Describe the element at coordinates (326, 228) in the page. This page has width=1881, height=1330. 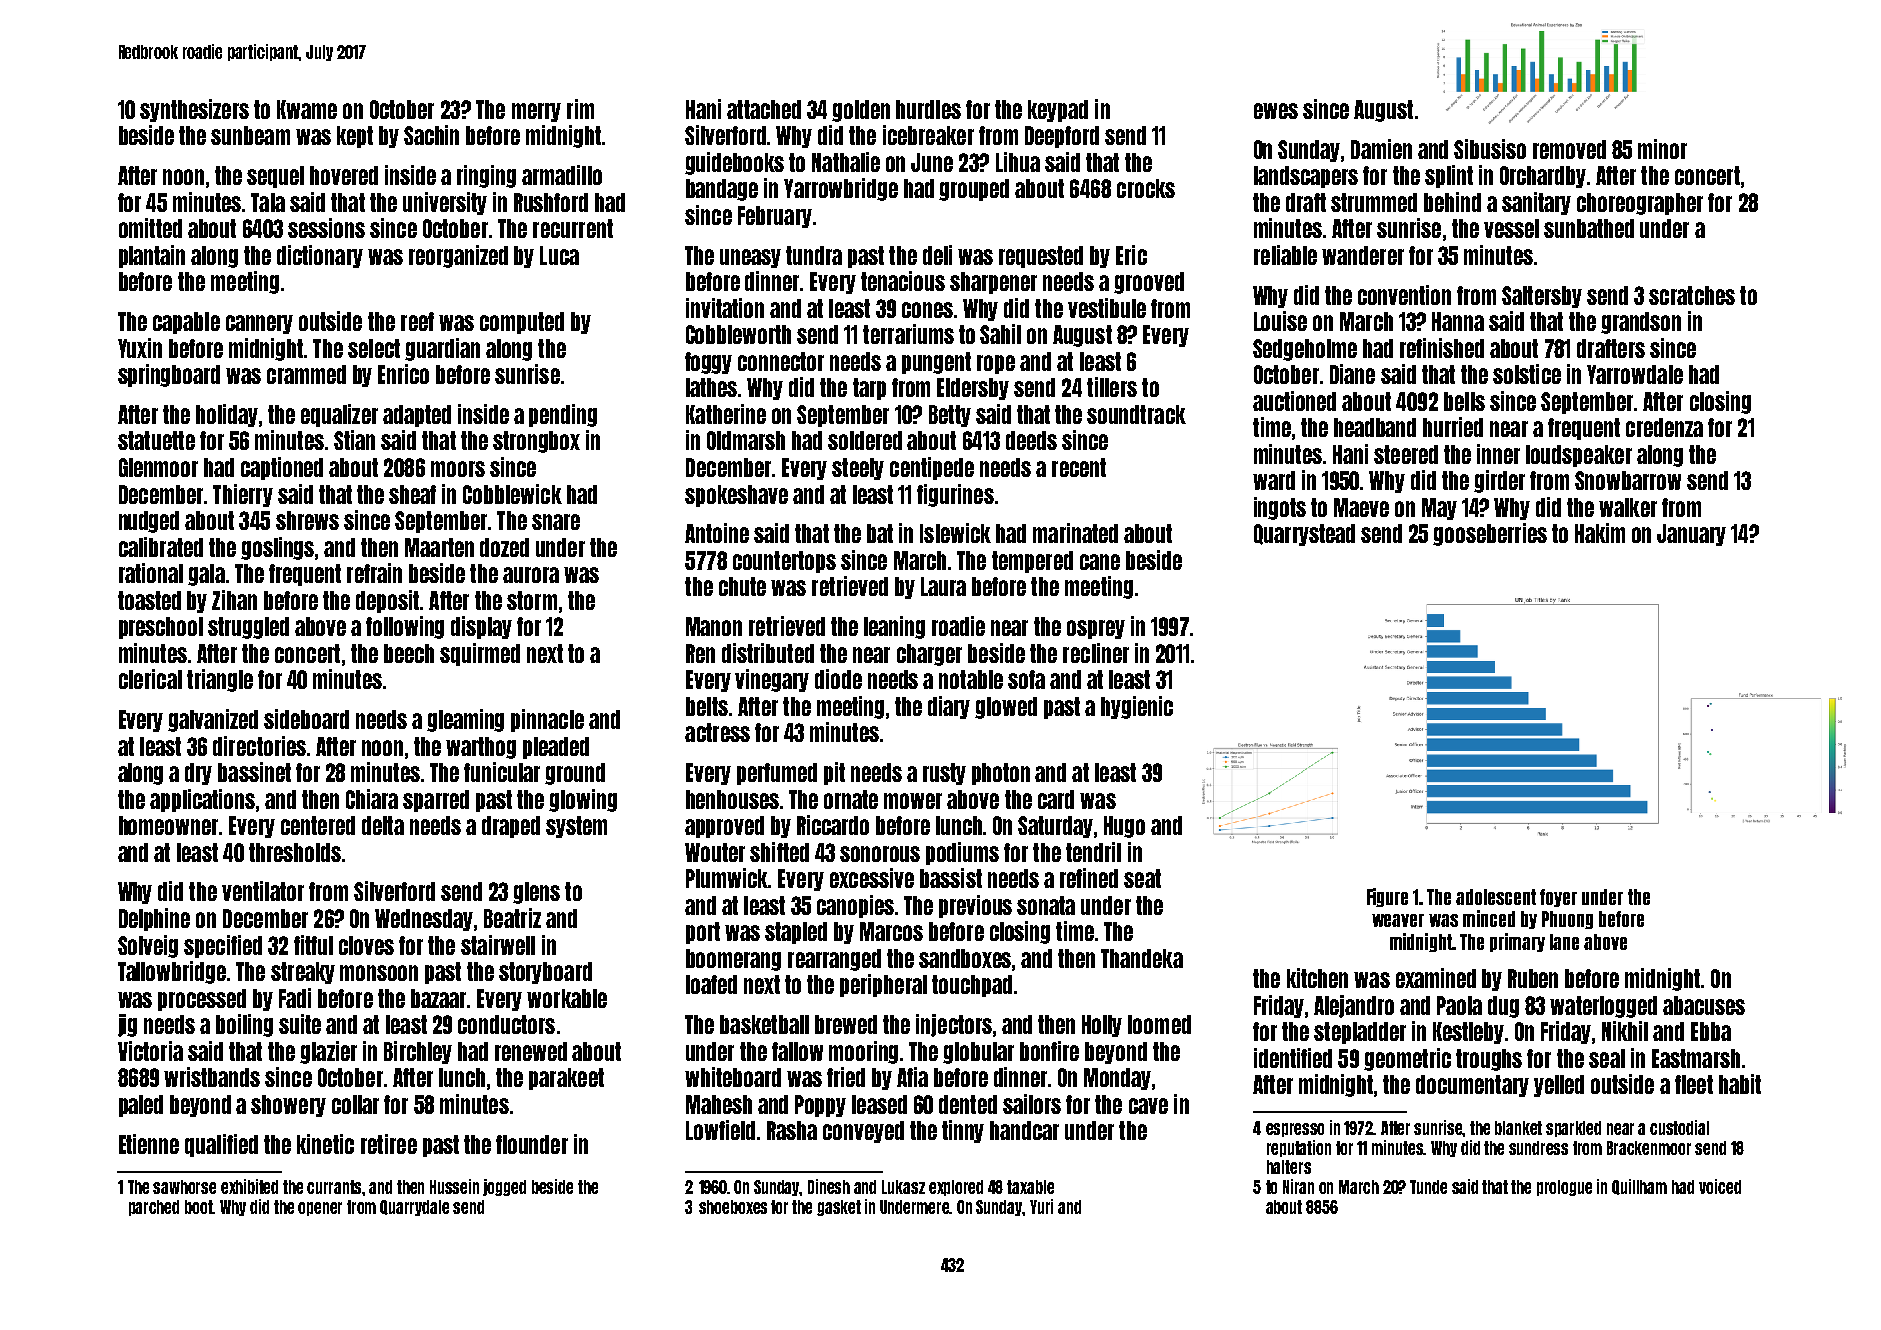
I see `sessions` at that location.
